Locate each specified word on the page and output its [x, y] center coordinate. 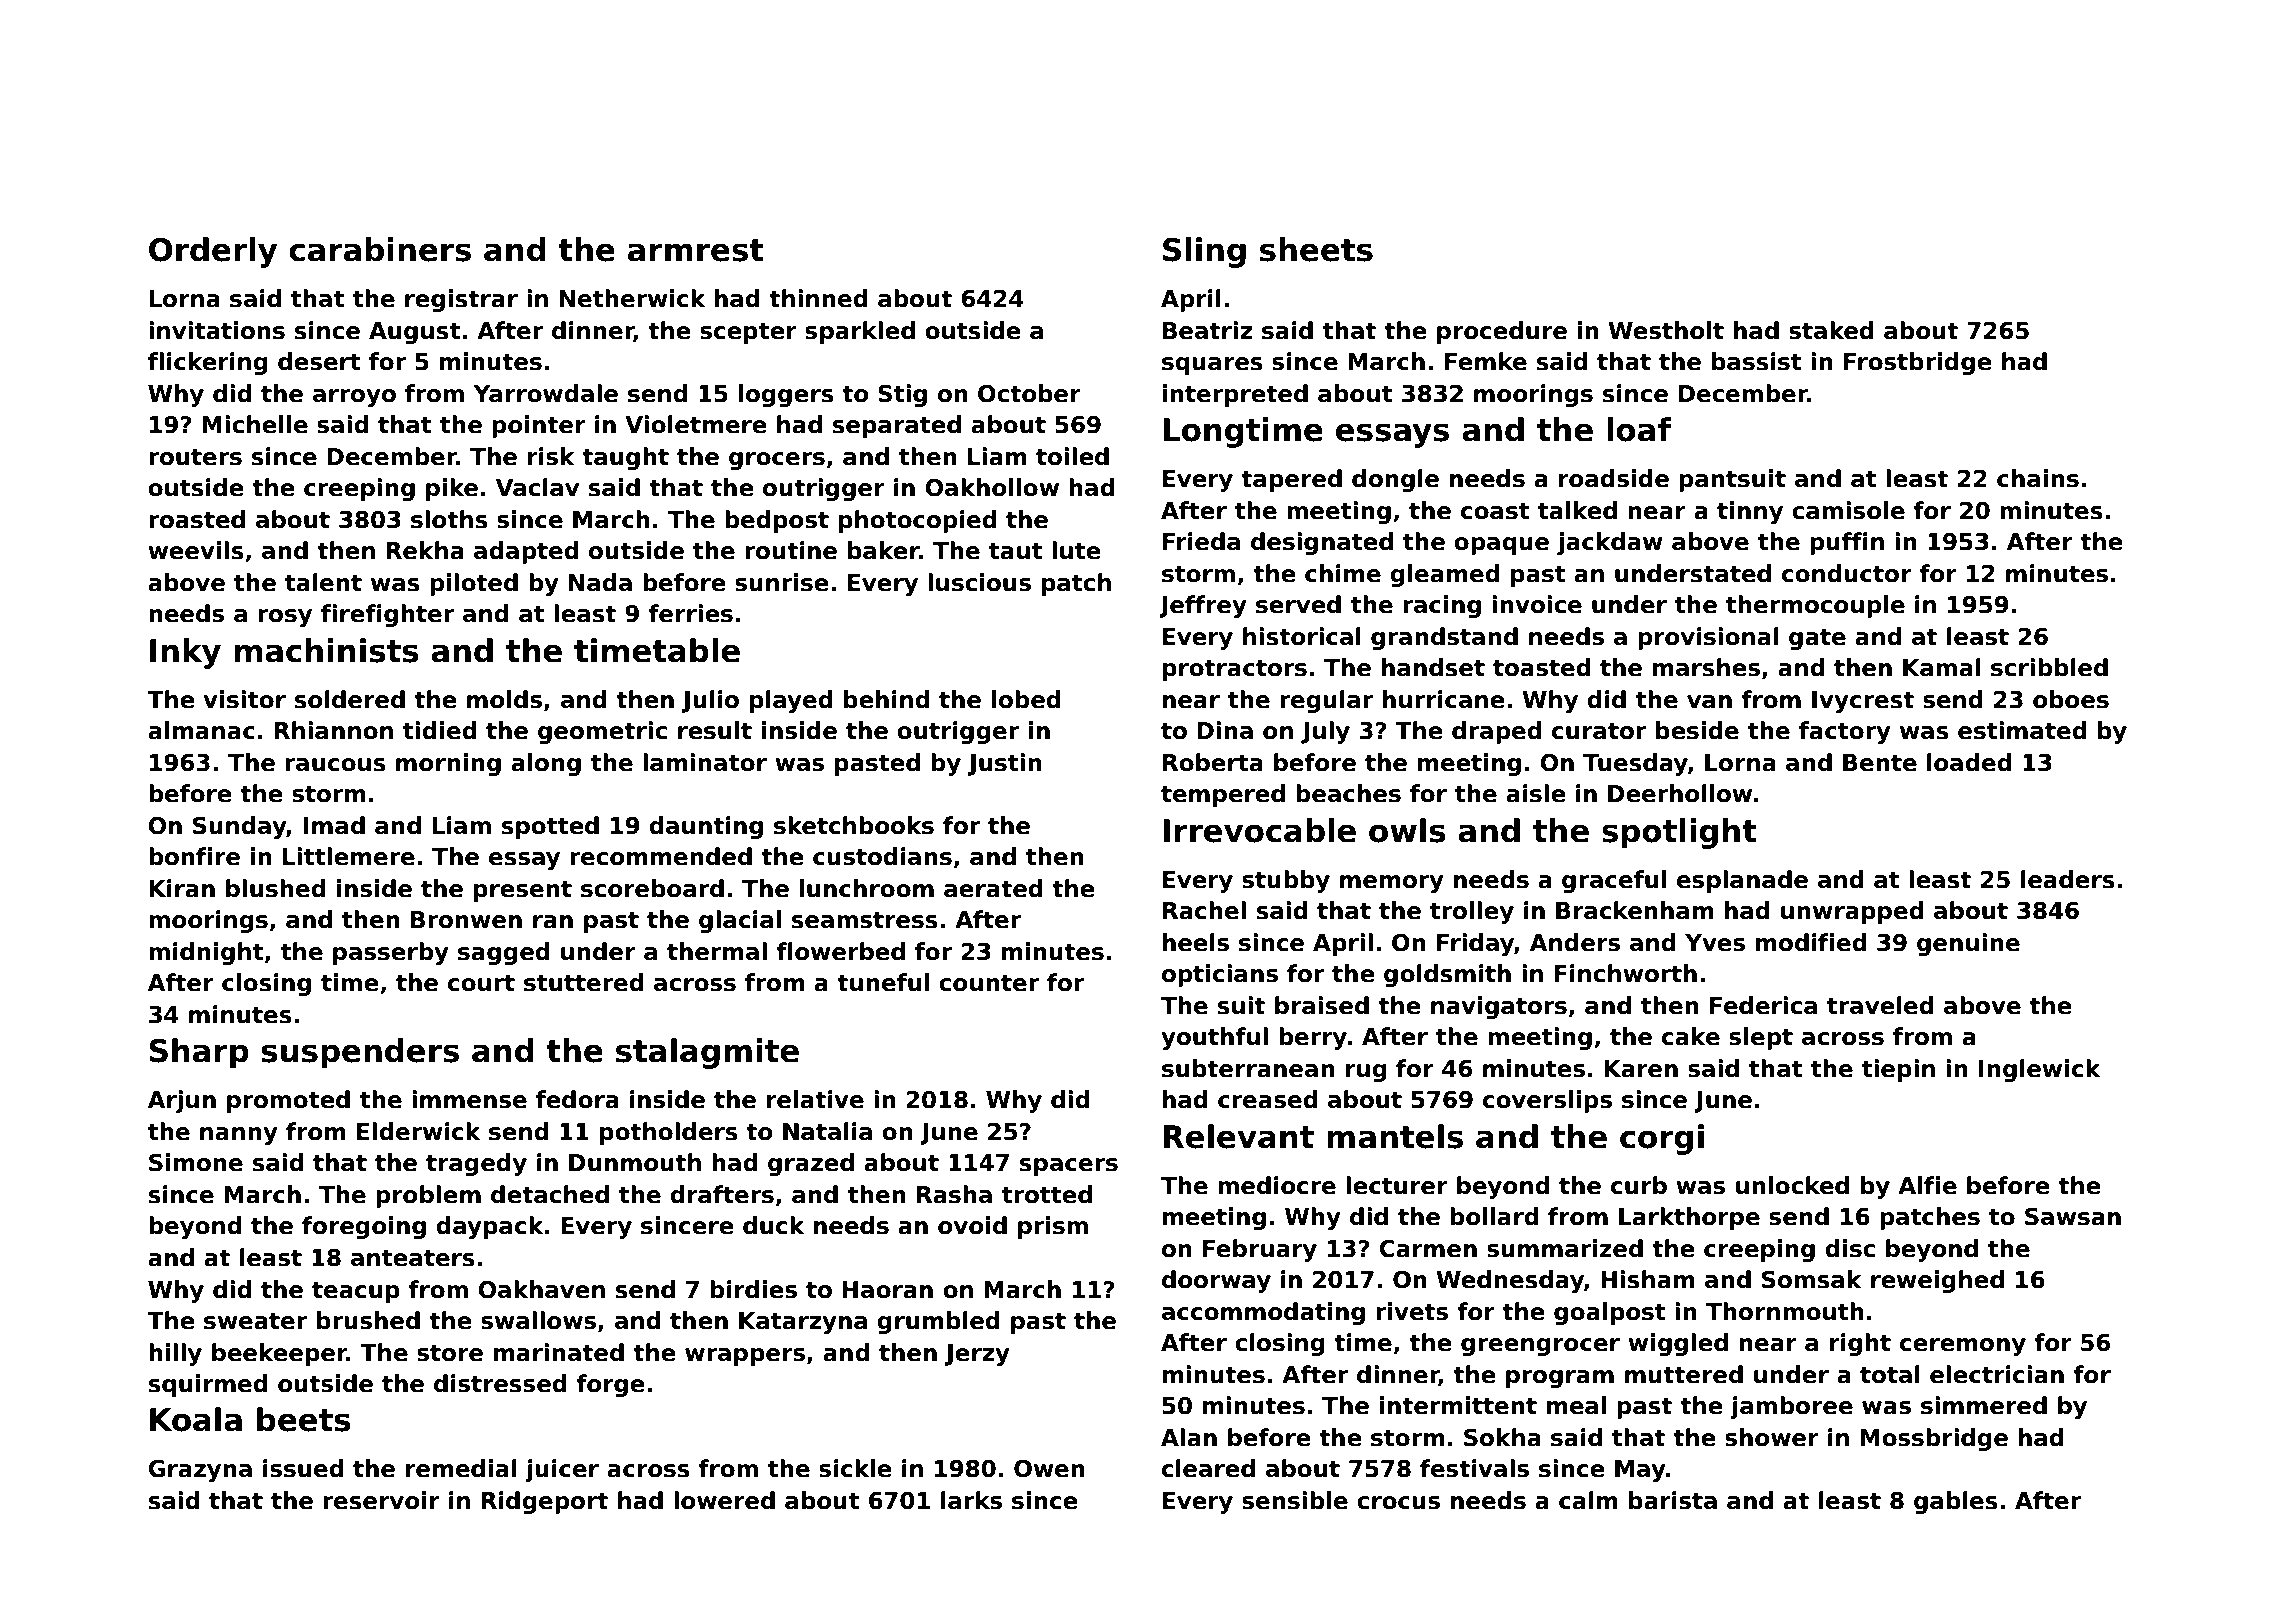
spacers [1069, 1167]
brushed [368, 1320]
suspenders [360, 1053]
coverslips [1547, 1101]
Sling [1204, 252]
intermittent [1458, 1405]
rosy [285, 618]
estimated [2022, 730]
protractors [1235, 670]
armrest [696, 250]
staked [1831, 330]
